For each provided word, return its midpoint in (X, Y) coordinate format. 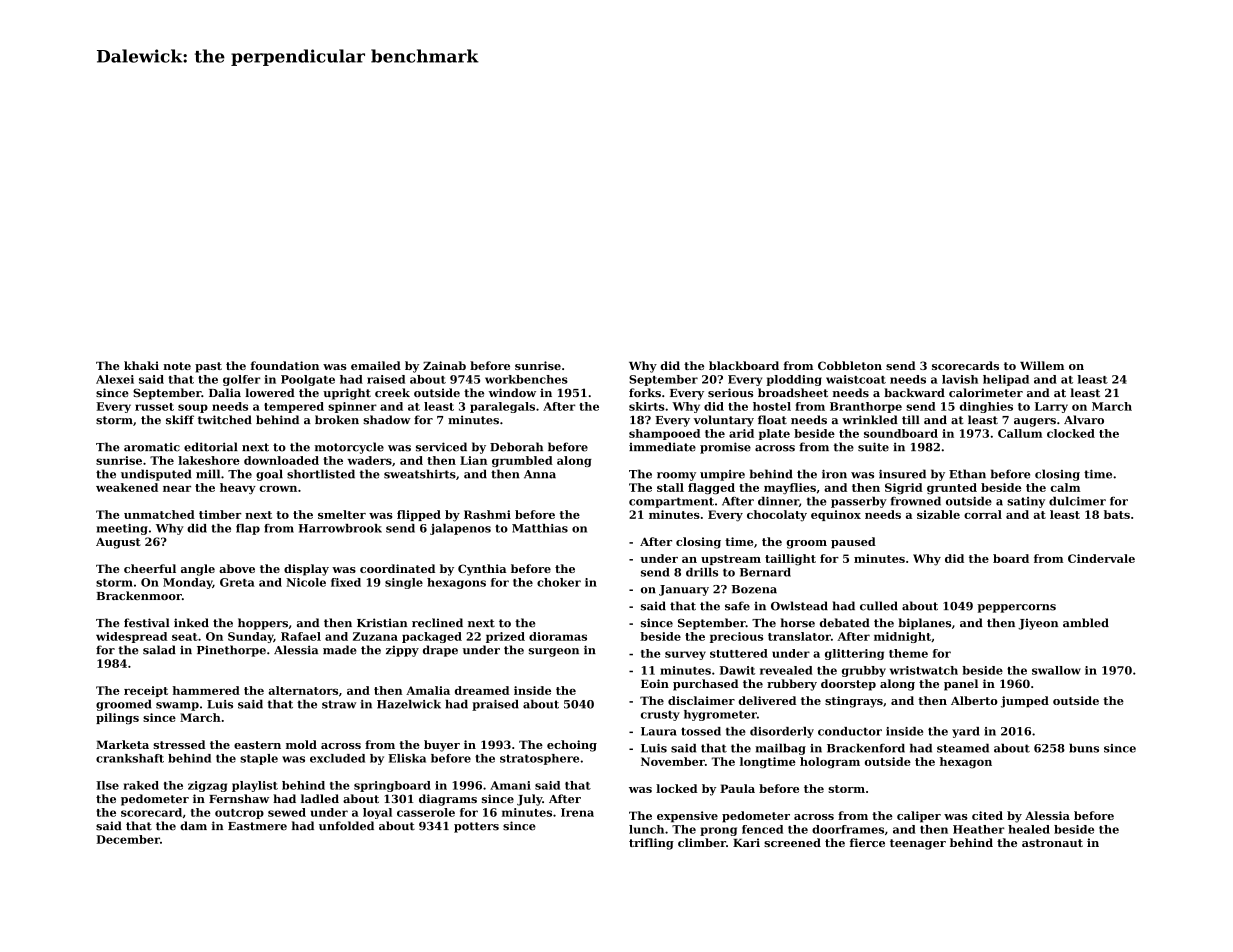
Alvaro (1084, 420)
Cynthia (482, 570)
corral (983, 514)
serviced (441, 447)
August (118, 543)
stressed (179, 744)
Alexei (115, 379)
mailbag (780, 749)
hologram (830, 763)
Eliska (407, 758)
